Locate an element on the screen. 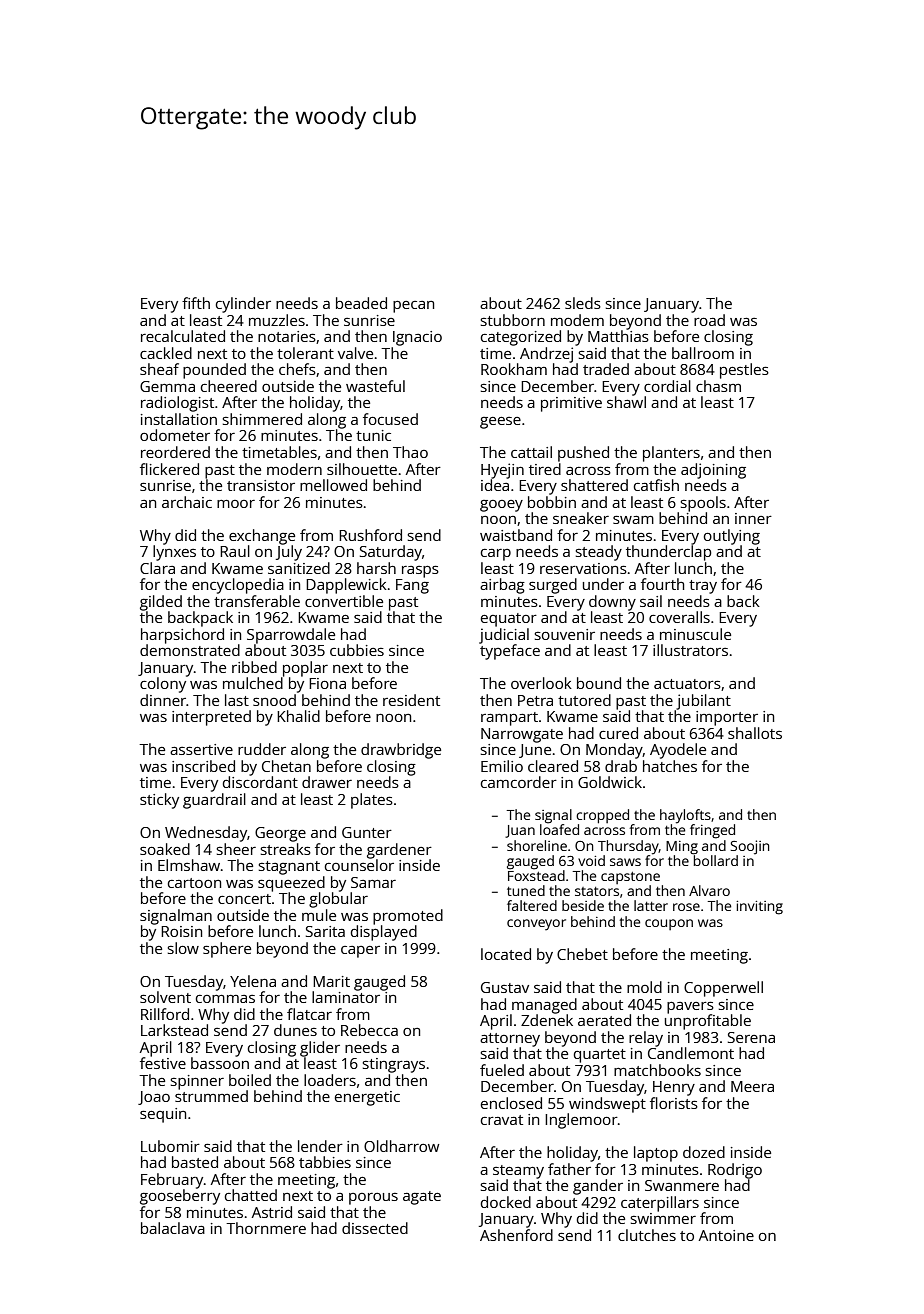 Image resolution: width=924 pixels, height=1314 pixels. Copperwell is located at coordinates (723, 989).
